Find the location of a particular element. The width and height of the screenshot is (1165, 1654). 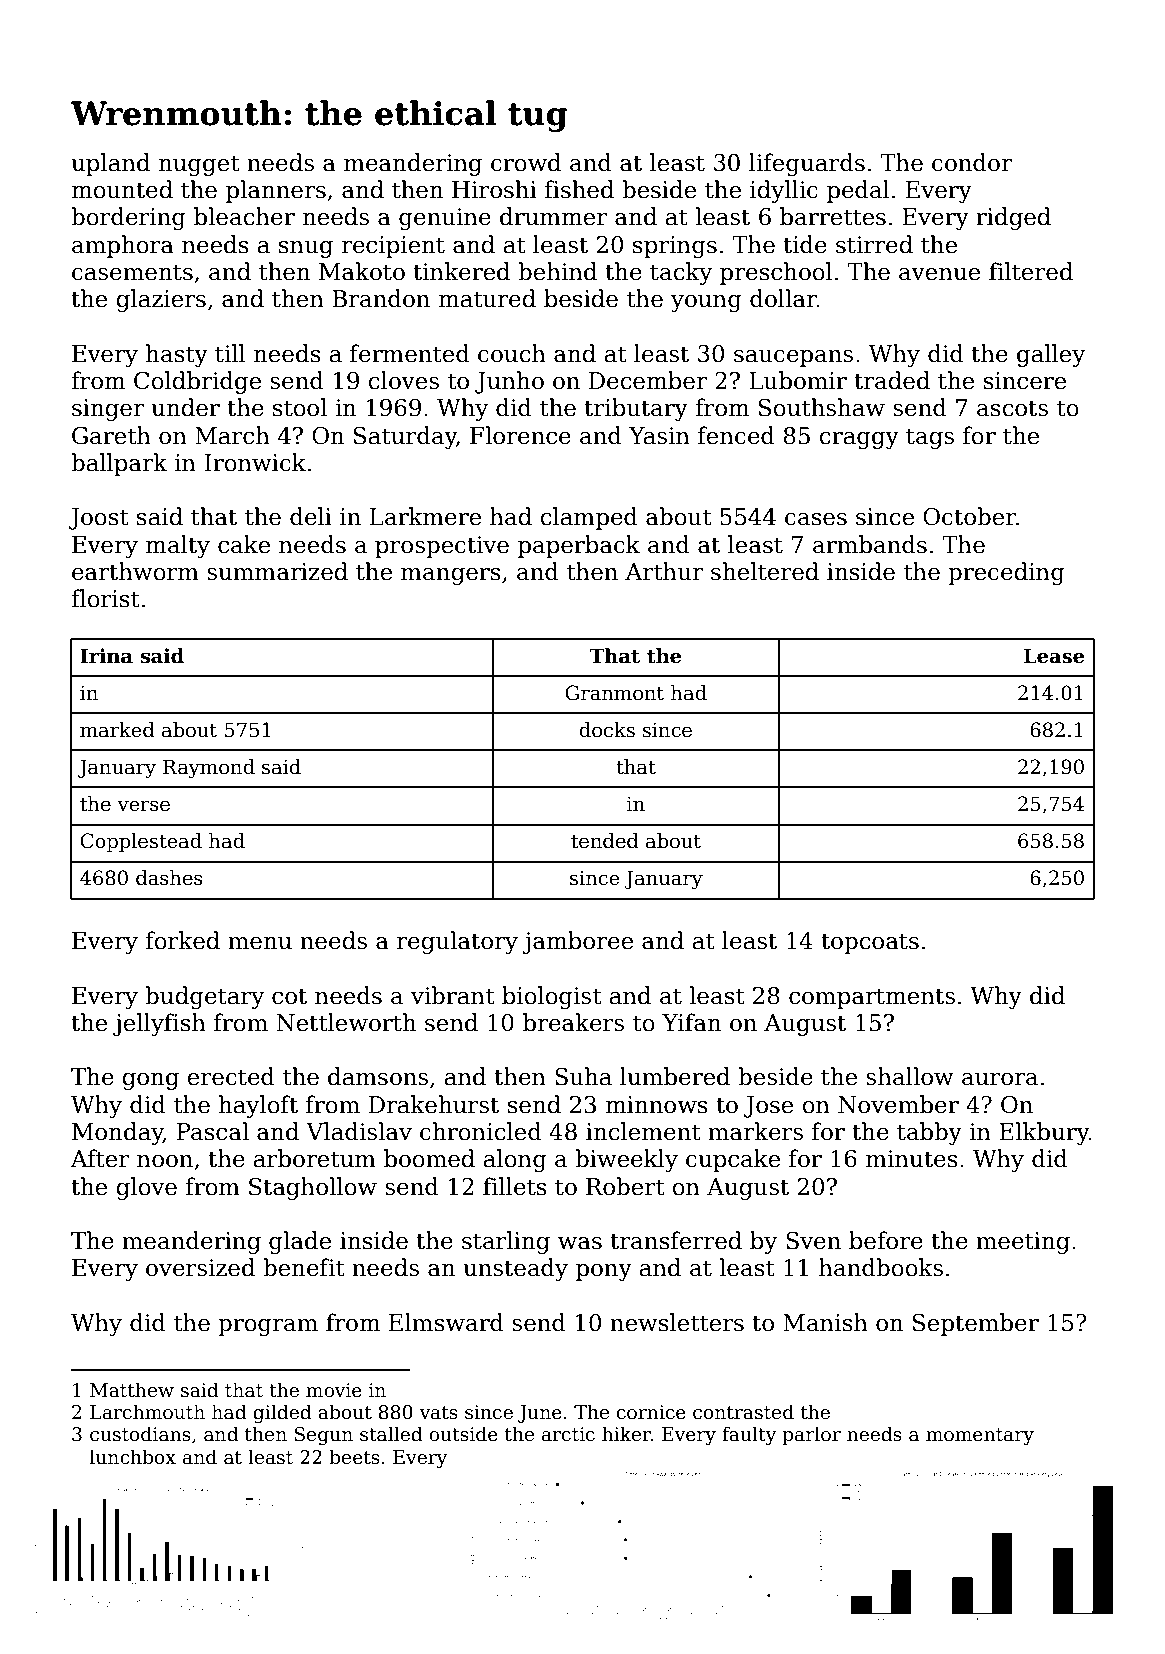

gong is located at coordinates (150, 1081).
